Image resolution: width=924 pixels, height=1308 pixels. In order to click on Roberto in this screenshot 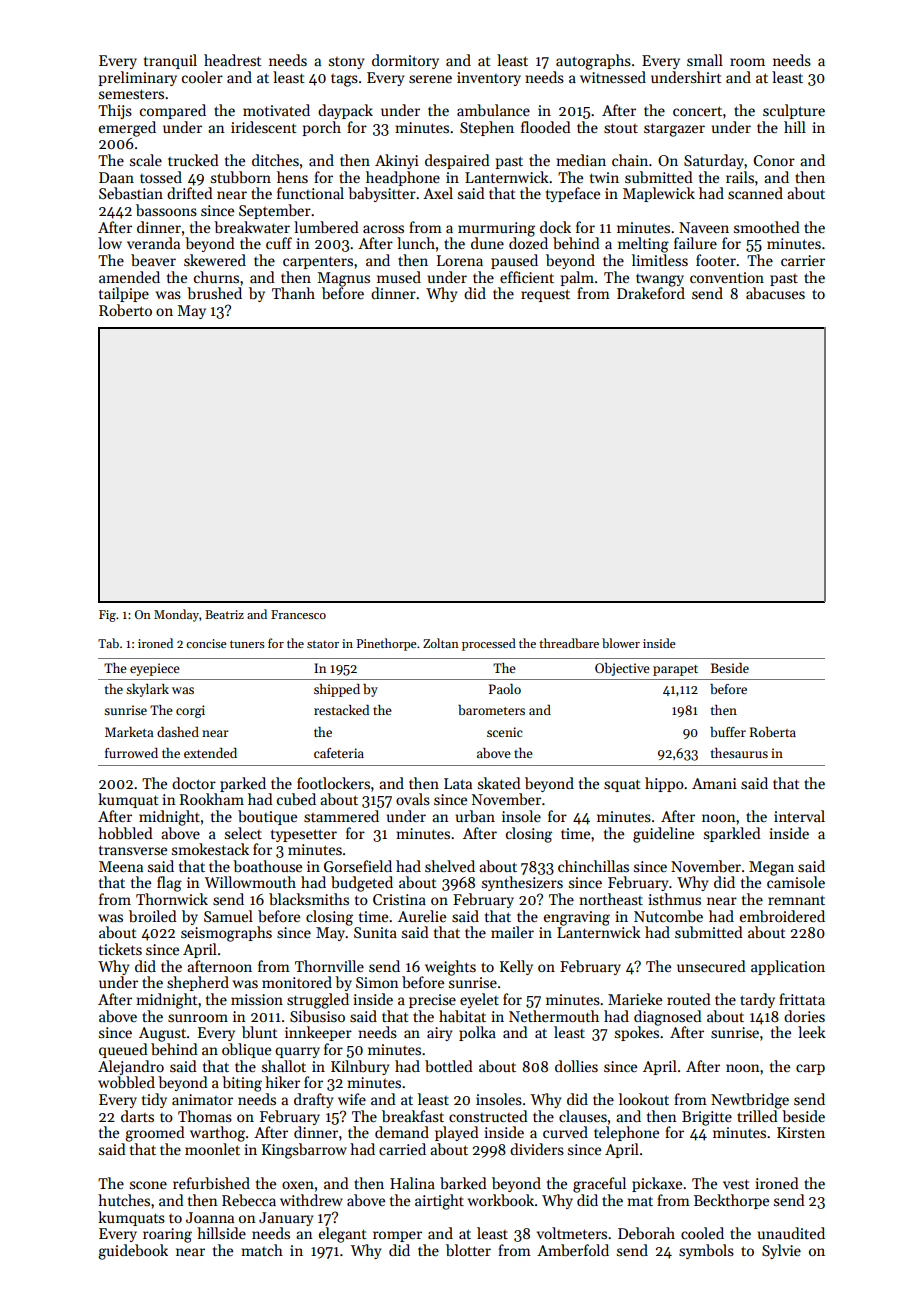, I will do `click(125, 310)`.
